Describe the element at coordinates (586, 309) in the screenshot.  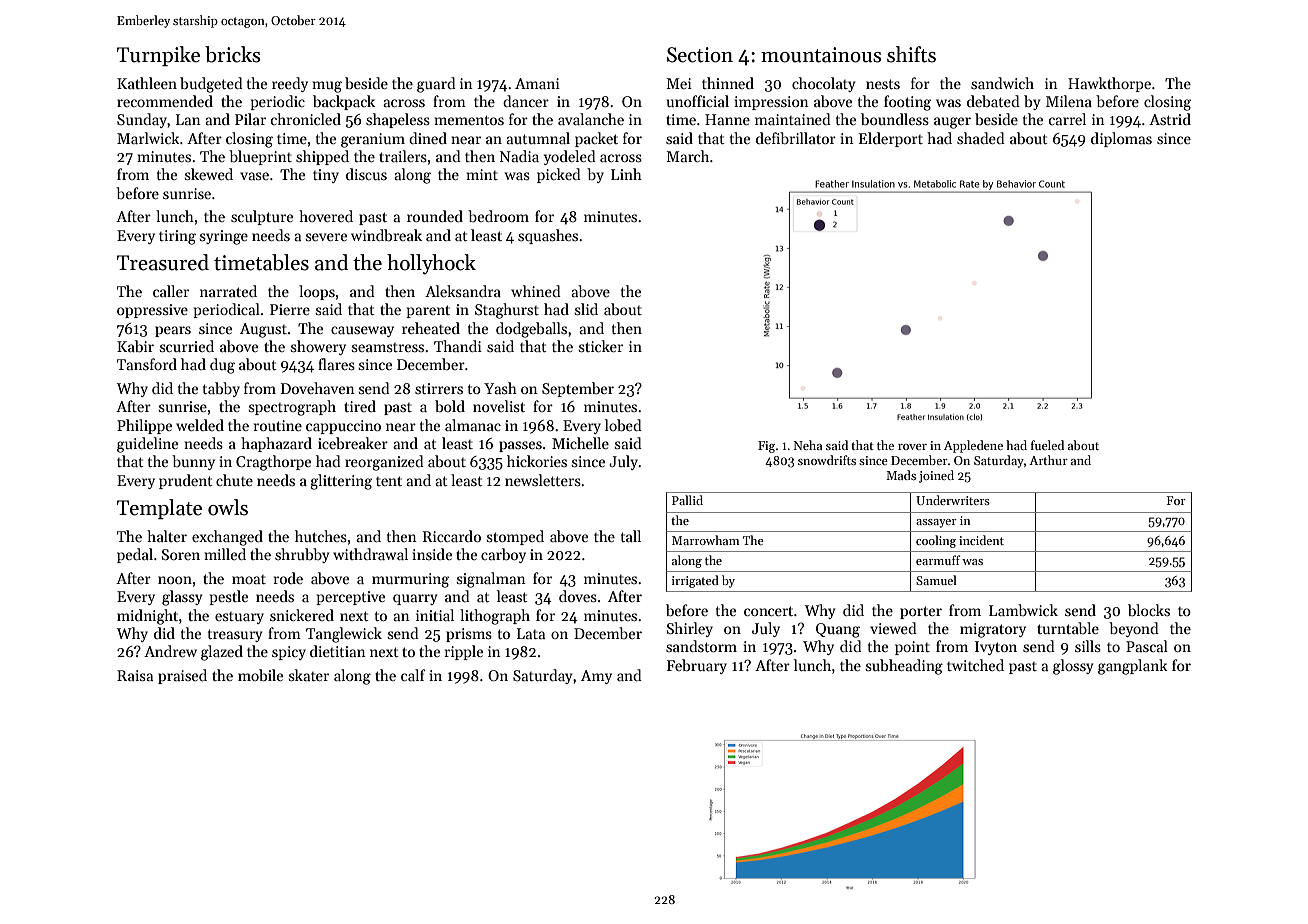
I see `slid` at that location.
